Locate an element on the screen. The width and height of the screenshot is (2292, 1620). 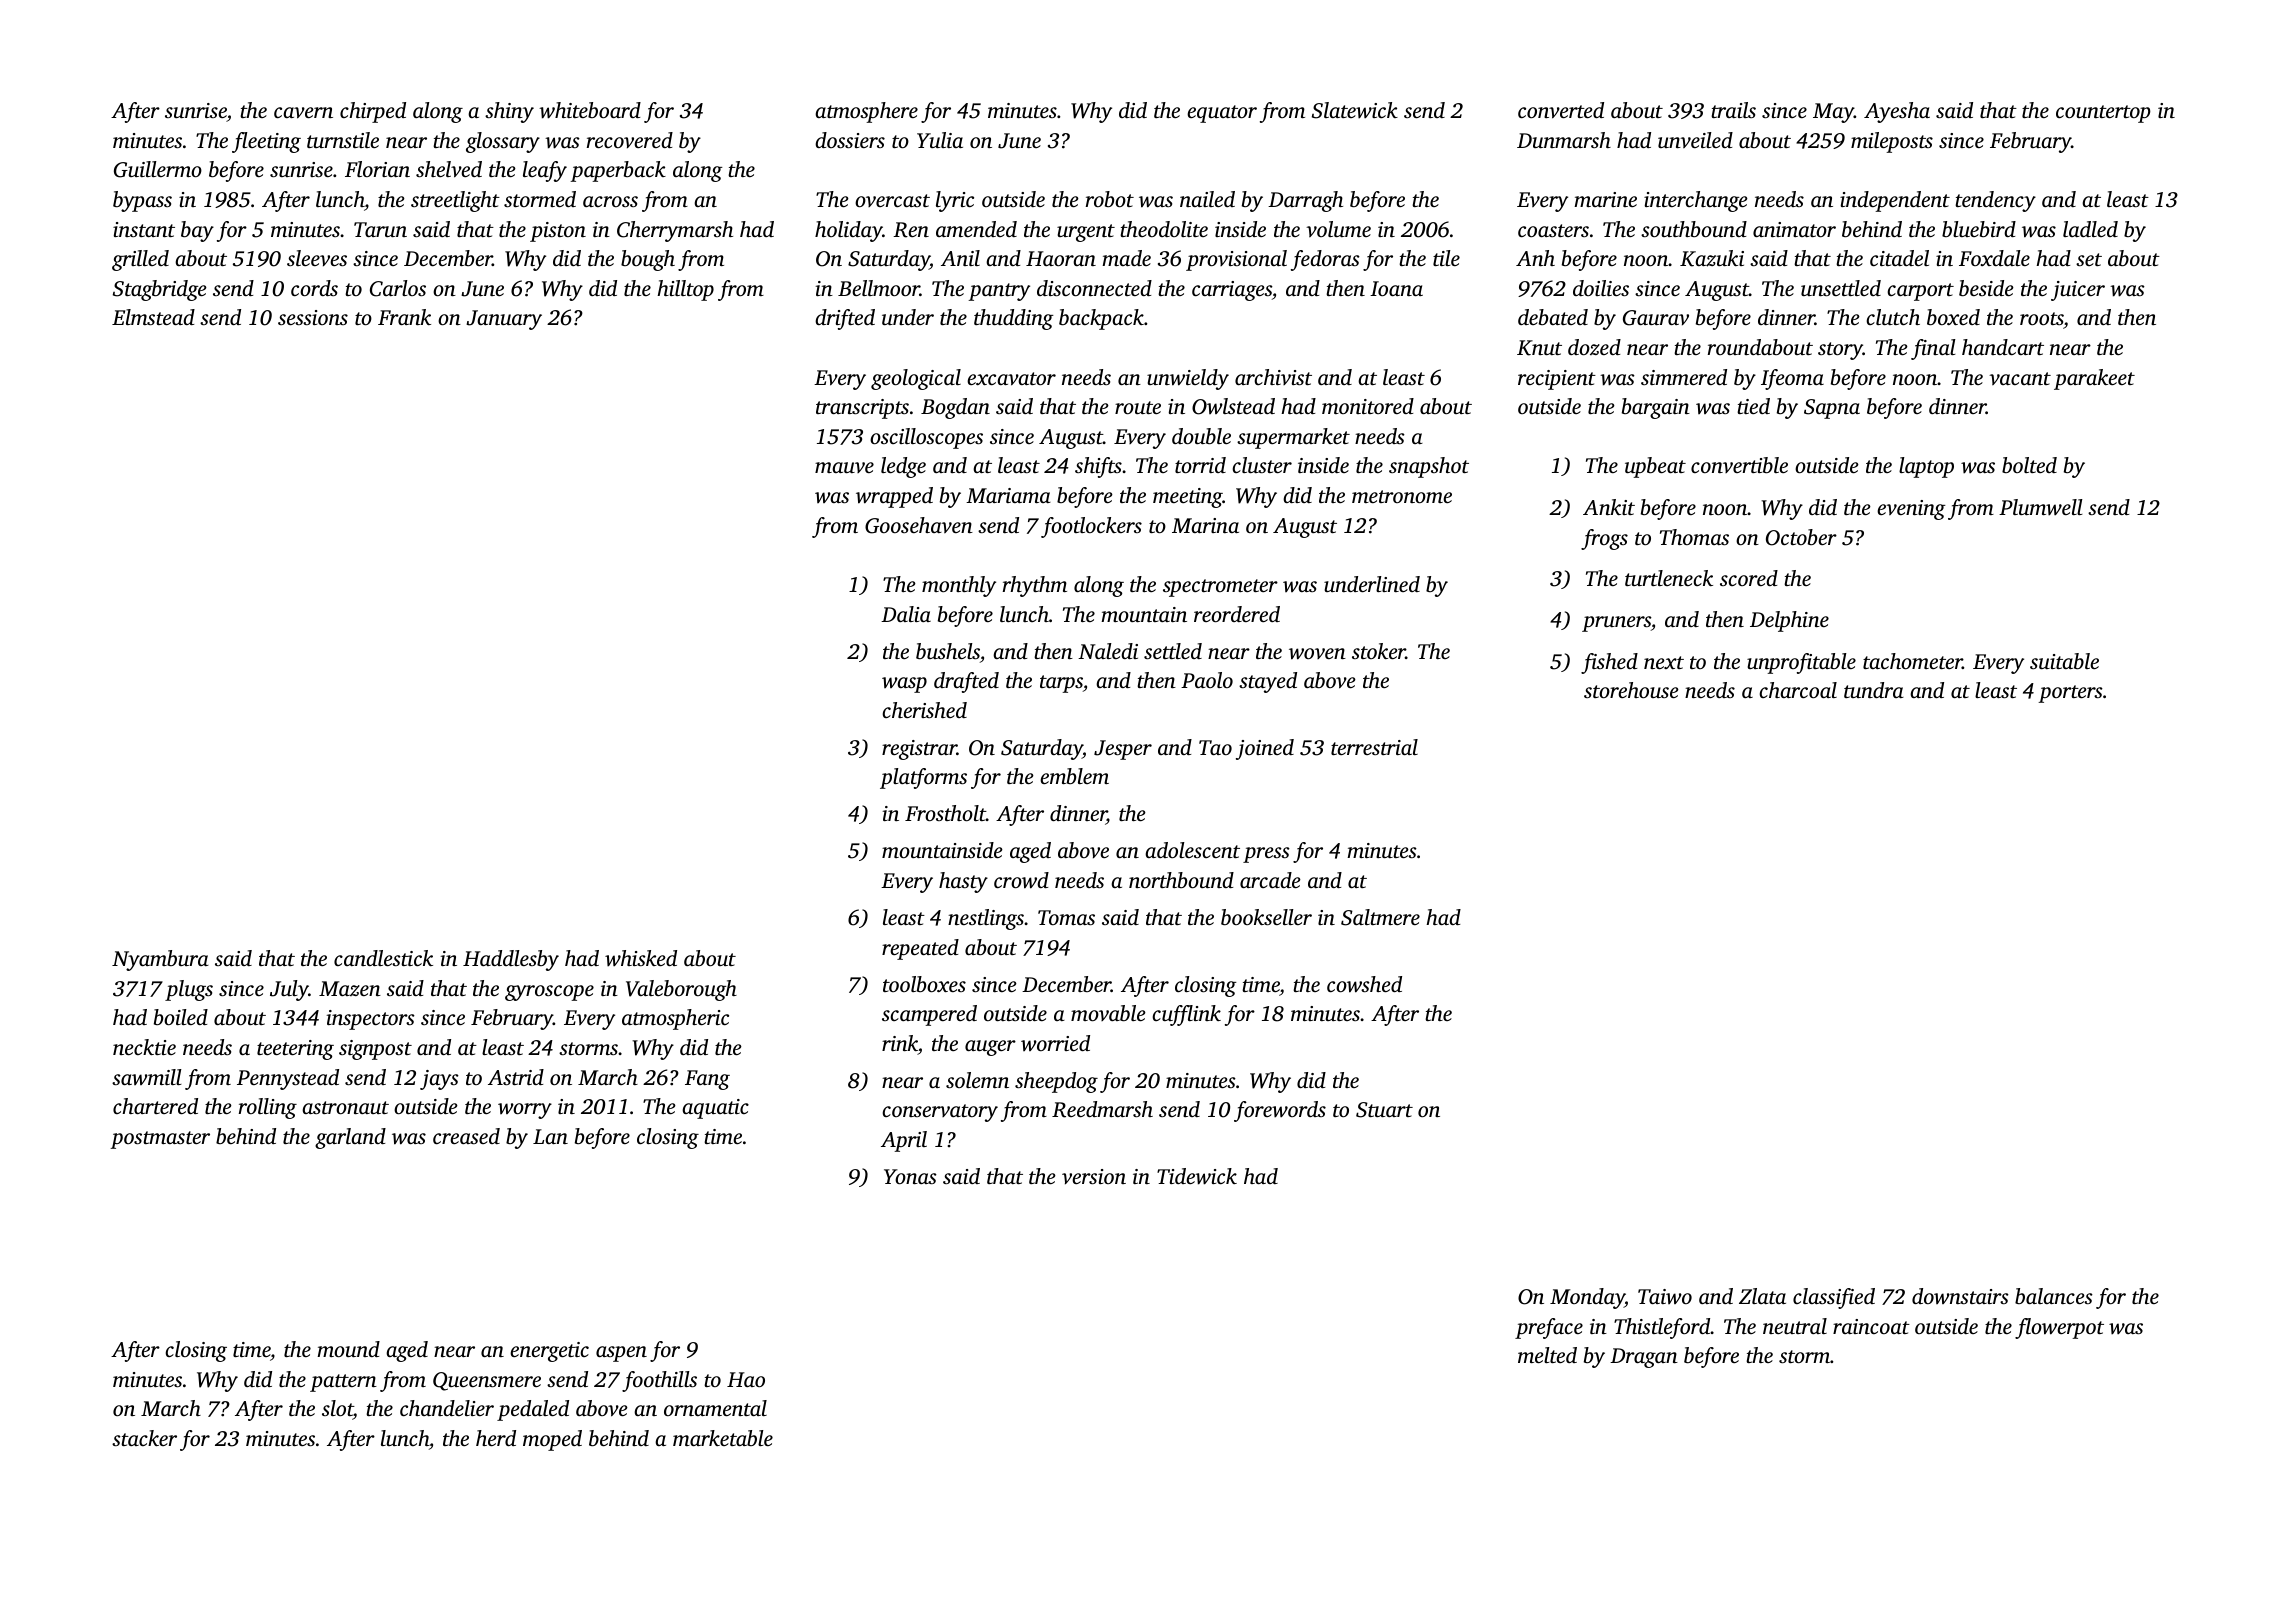
melted is located at coordinates (1547, 1355).
